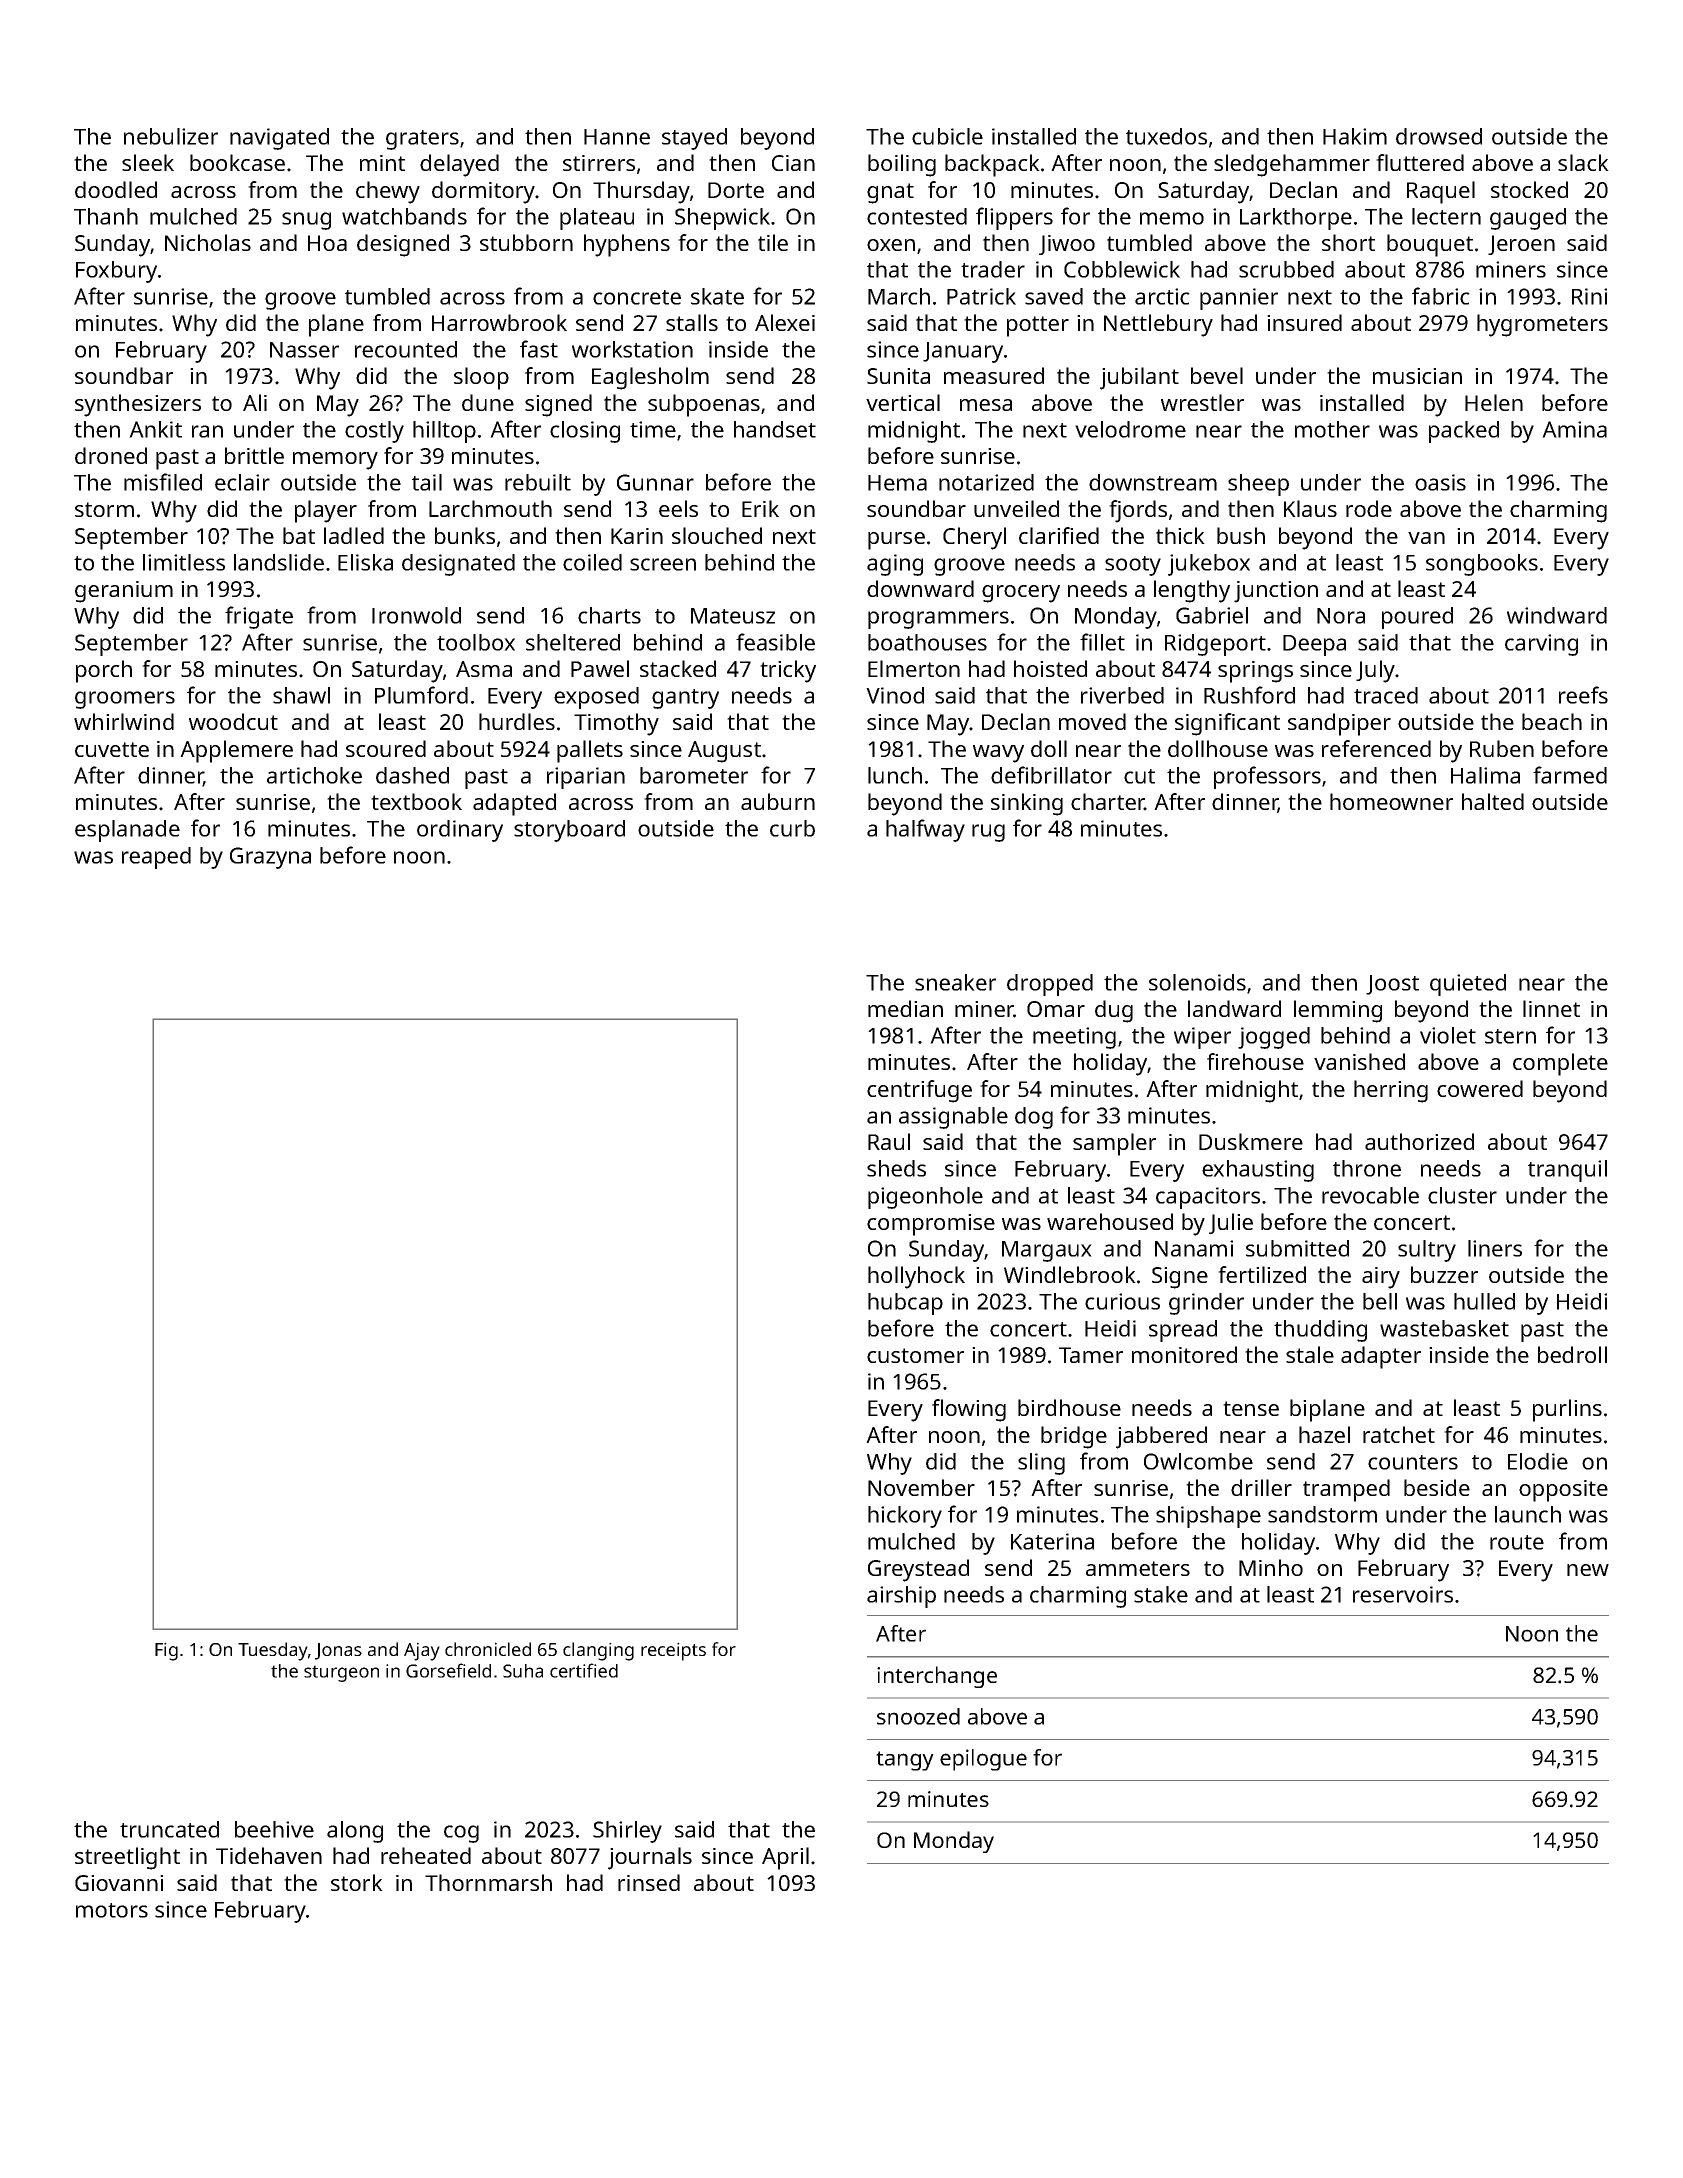 The height and width of the image is (2178, 1683). What do you see at coordinates (902, 165) in the image?
I see `boiling` at bounding box center [902, 165].
